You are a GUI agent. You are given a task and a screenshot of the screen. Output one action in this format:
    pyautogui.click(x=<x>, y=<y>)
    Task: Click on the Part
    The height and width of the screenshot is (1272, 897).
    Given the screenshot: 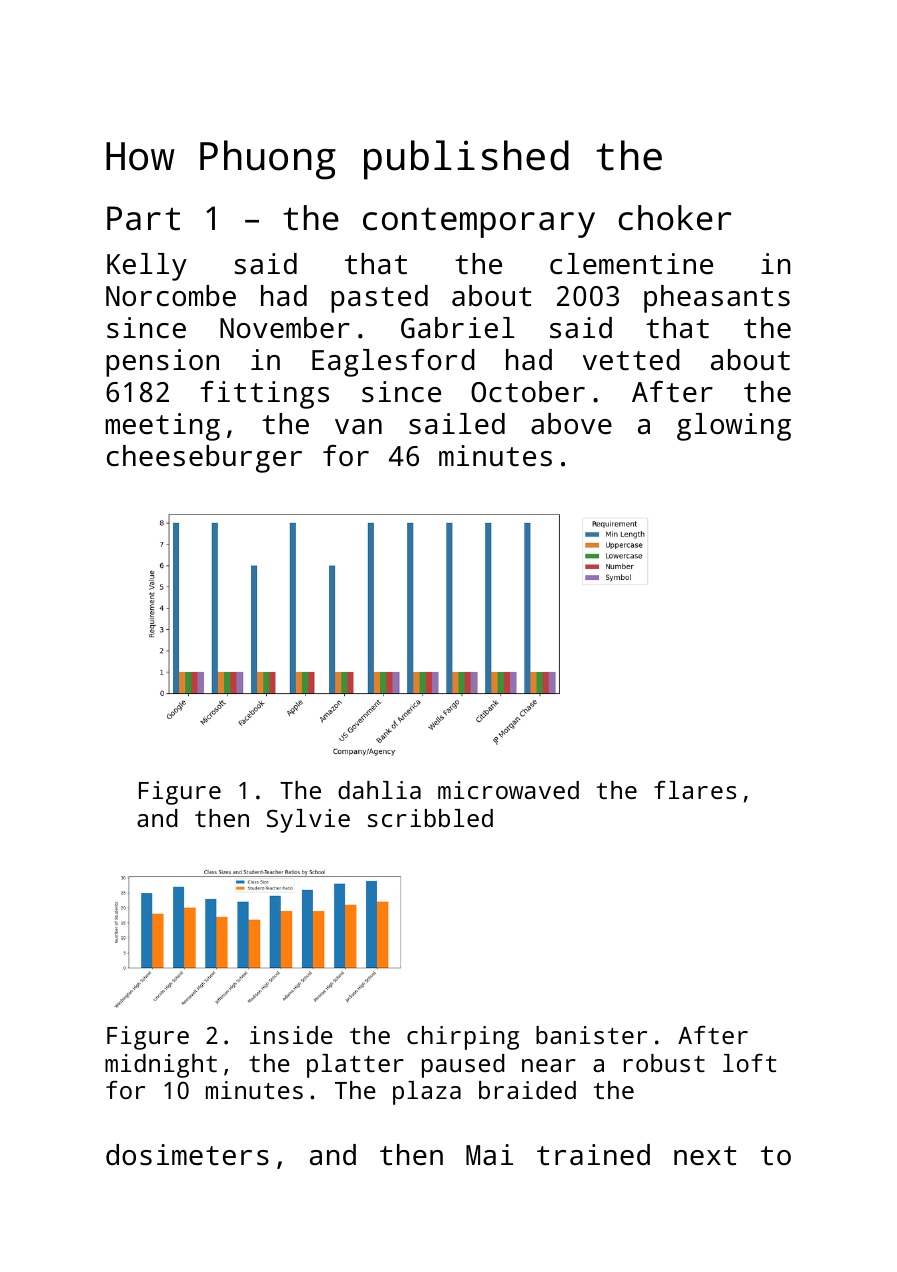 What is the action you would take?
    pyautogui.click(x=143, y=218)
